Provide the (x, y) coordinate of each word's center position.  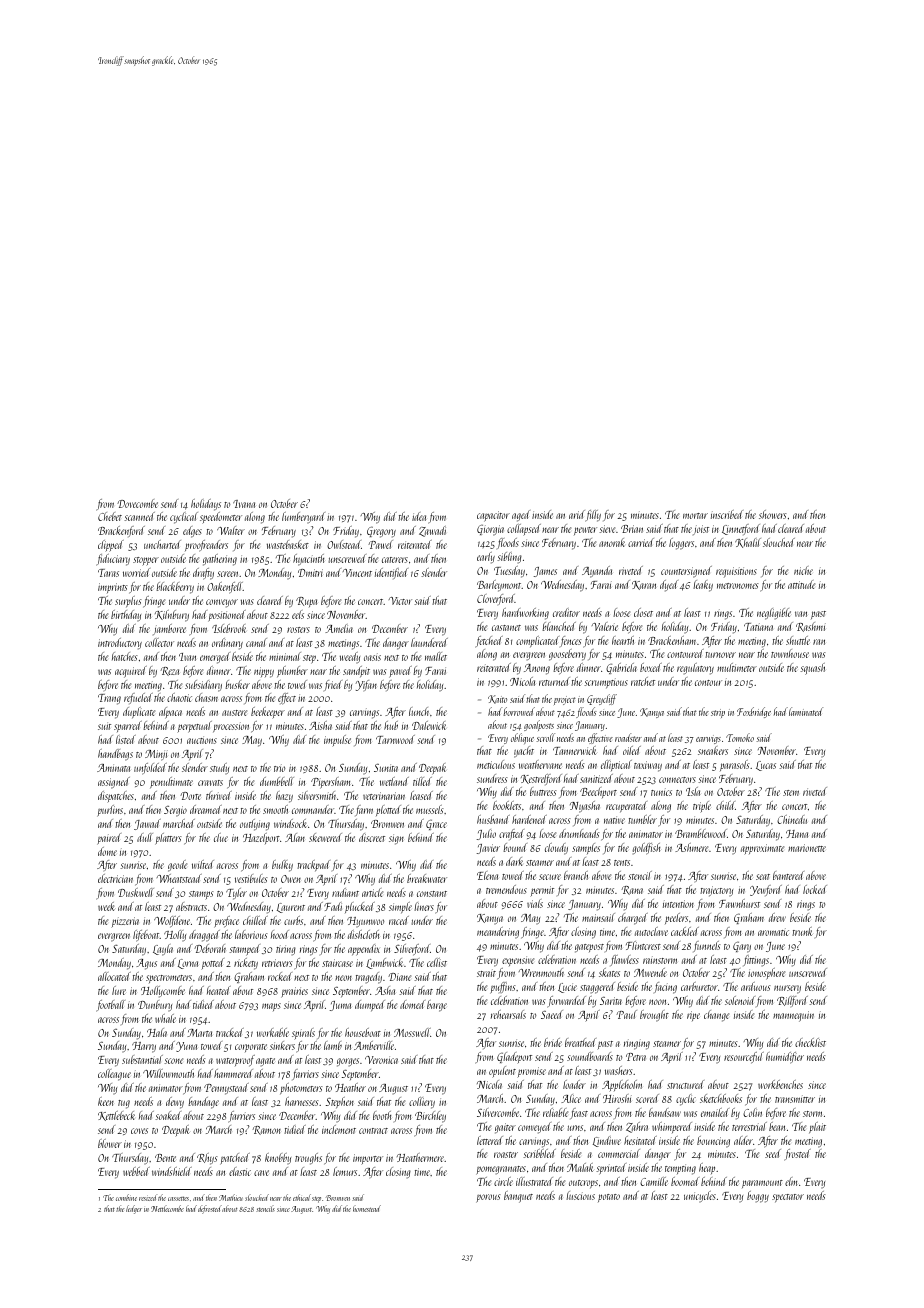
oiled (632, 750)
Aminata (113, 768)
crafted (511, 834)
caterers (395, 560)
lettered (490, 1140)
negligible (774, 614)
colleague (114, 1075)
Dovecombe (137, 503)
